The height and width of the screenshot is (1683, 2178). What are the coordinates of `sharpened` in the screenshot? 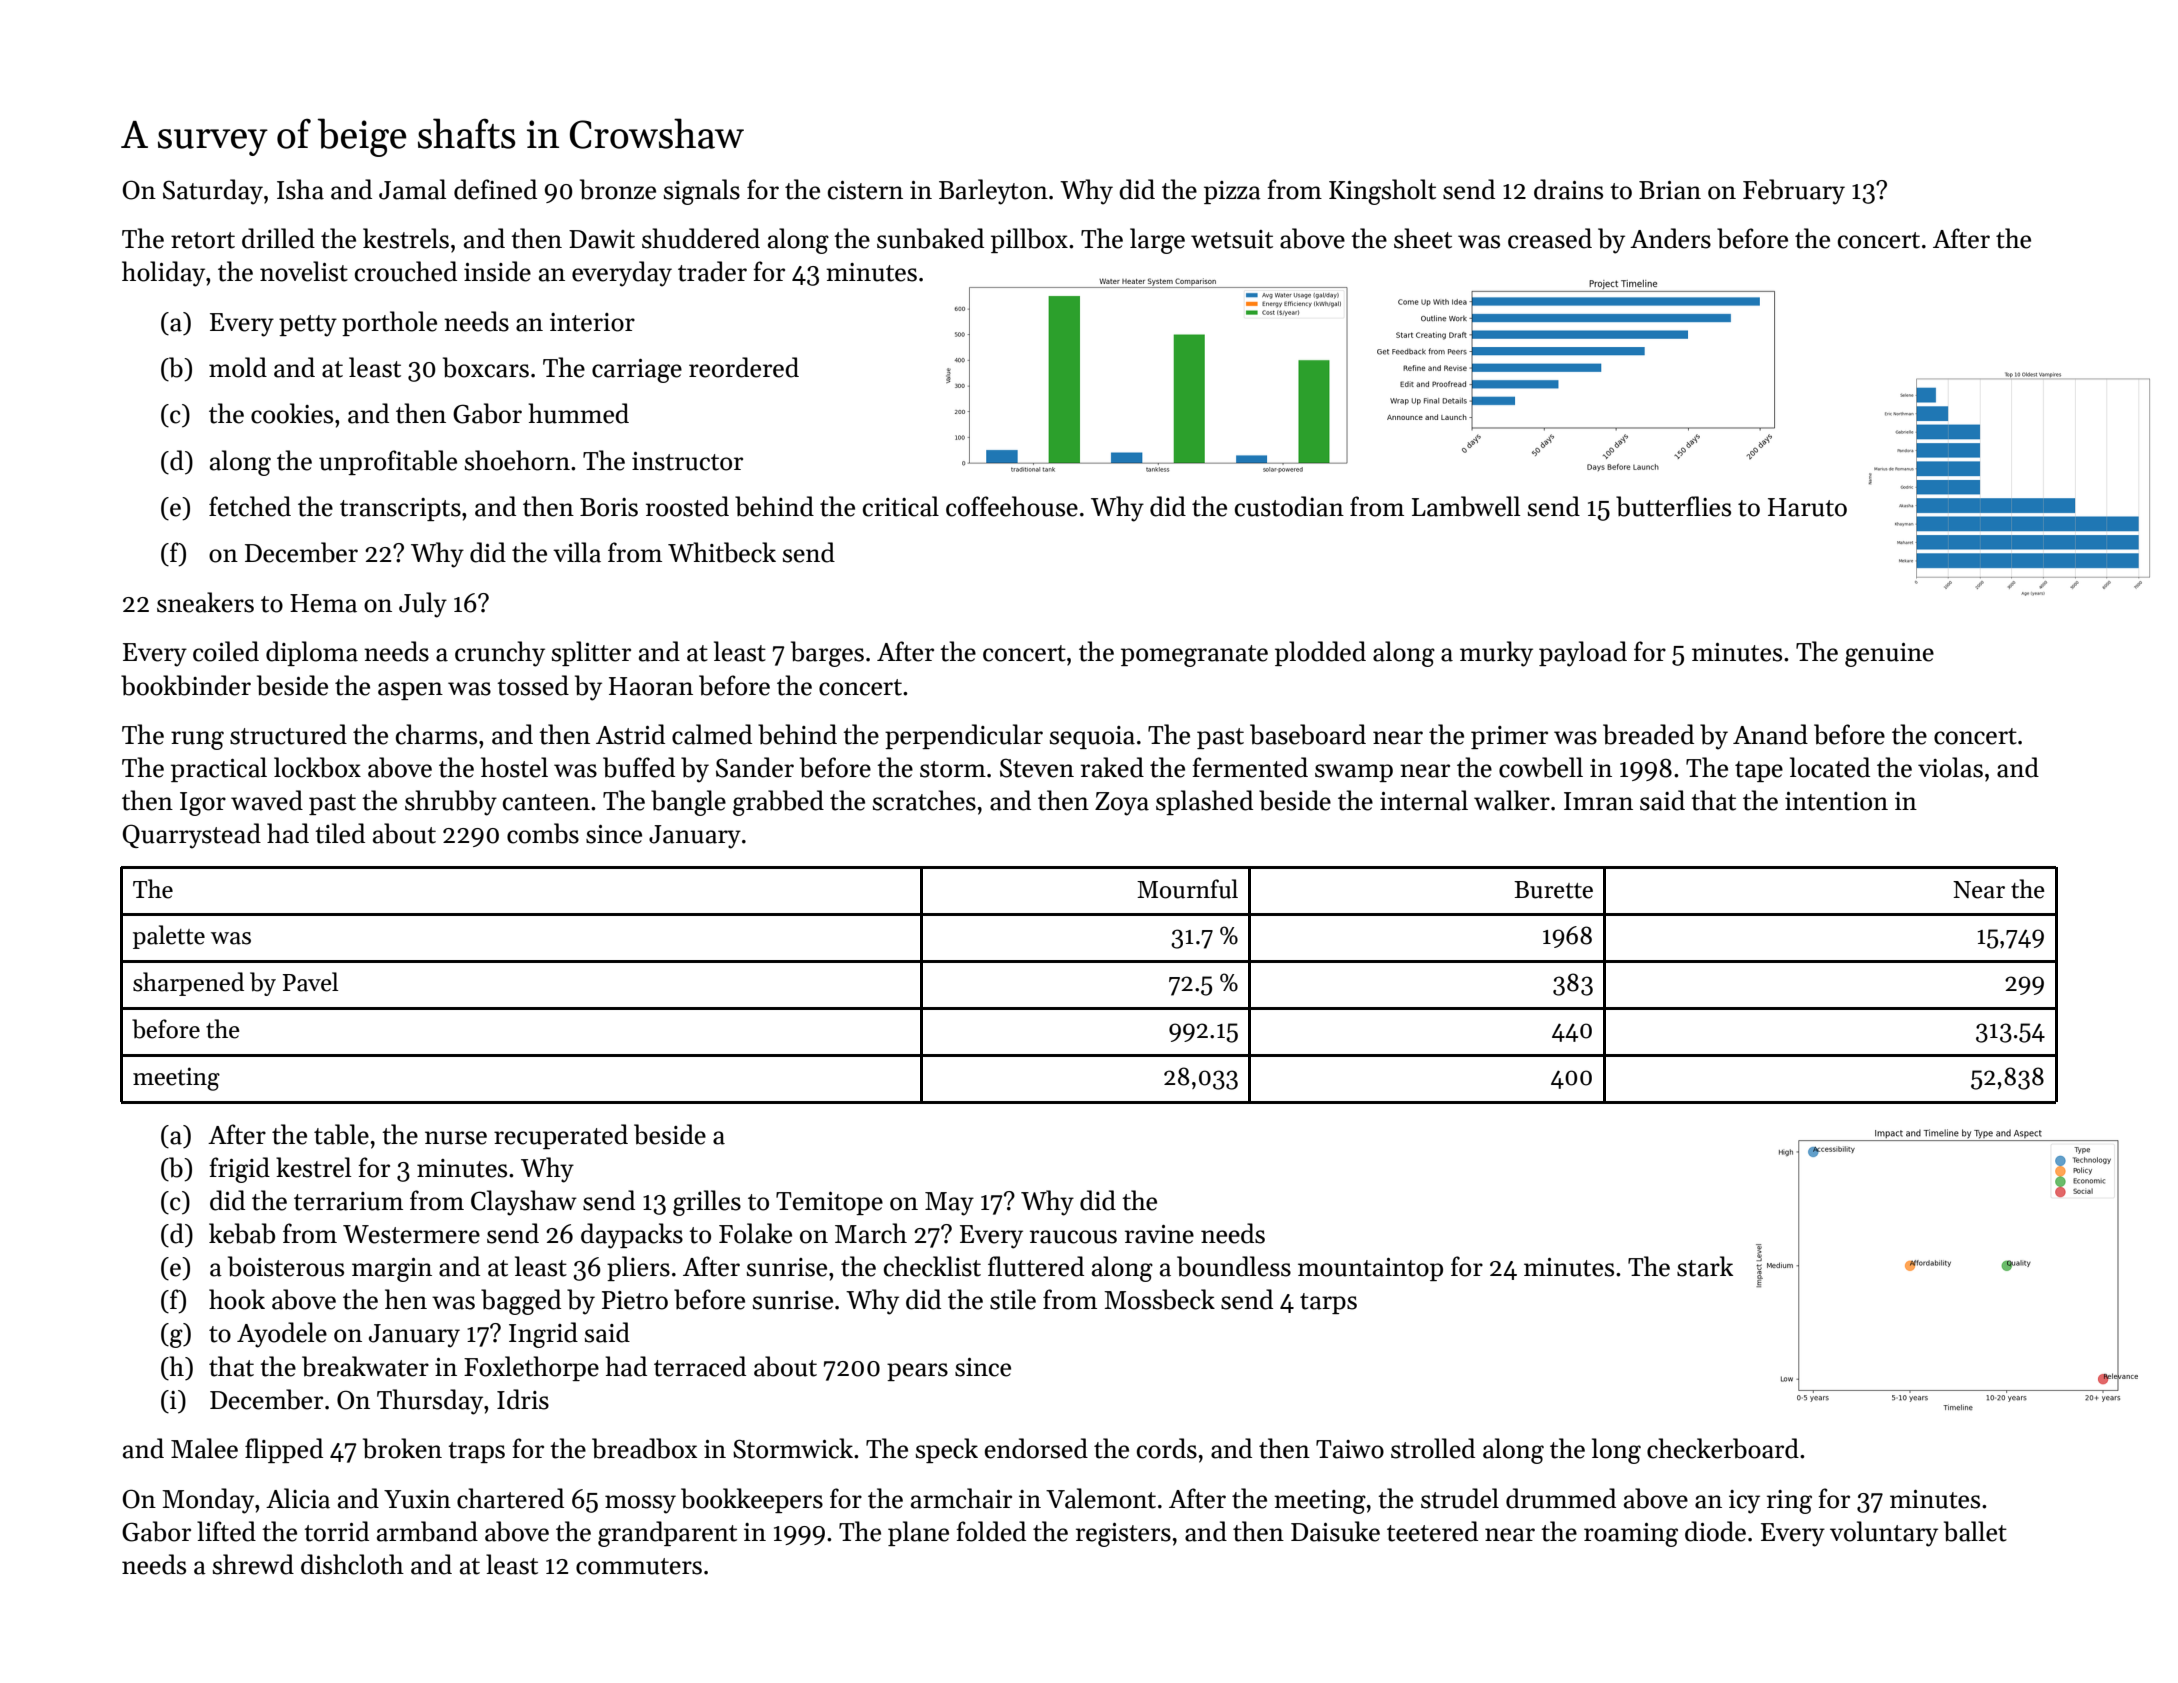 It's located at (188, 984).
